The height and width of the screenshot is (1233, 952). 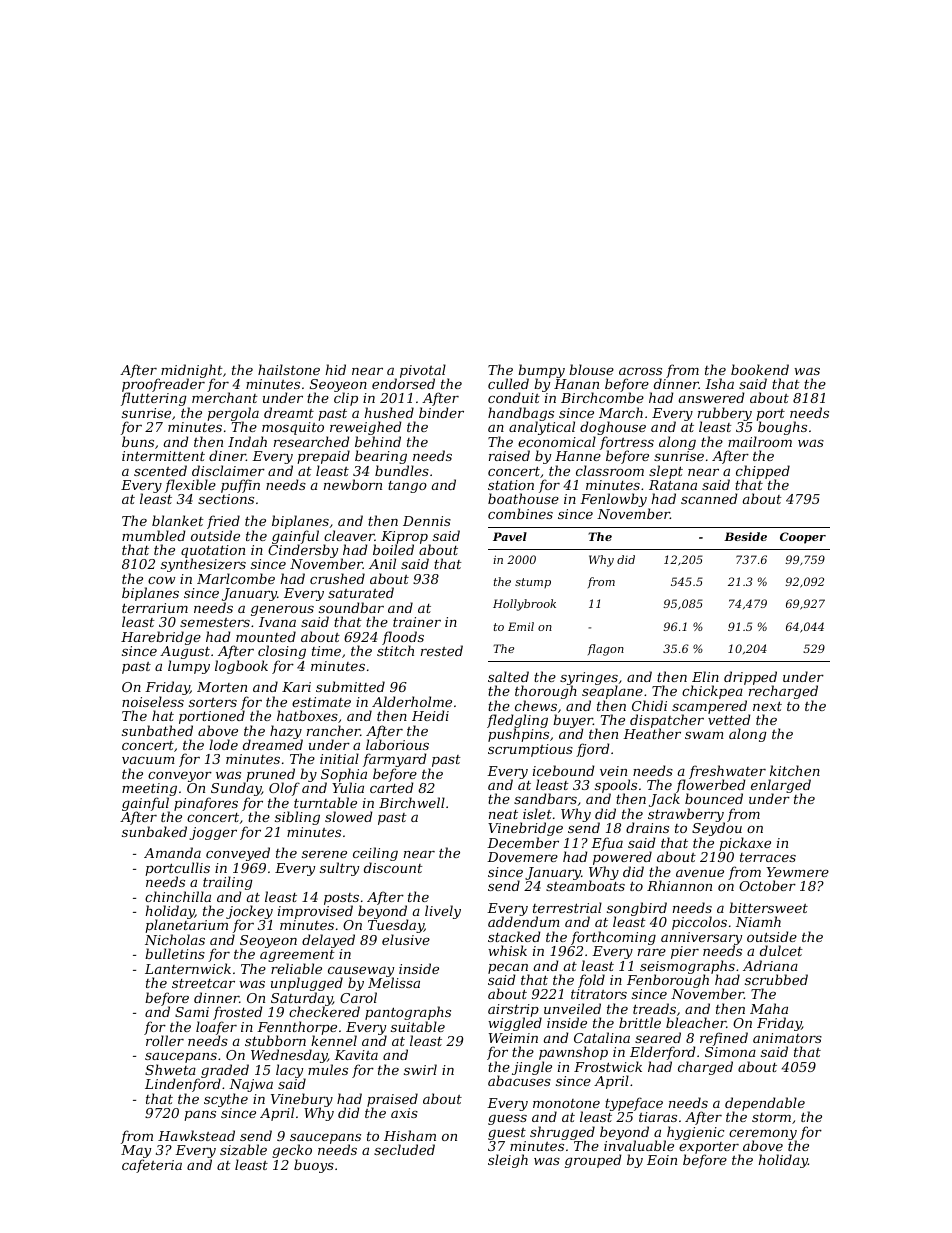 I want to click on songbird, so click(x=637, y=909).
